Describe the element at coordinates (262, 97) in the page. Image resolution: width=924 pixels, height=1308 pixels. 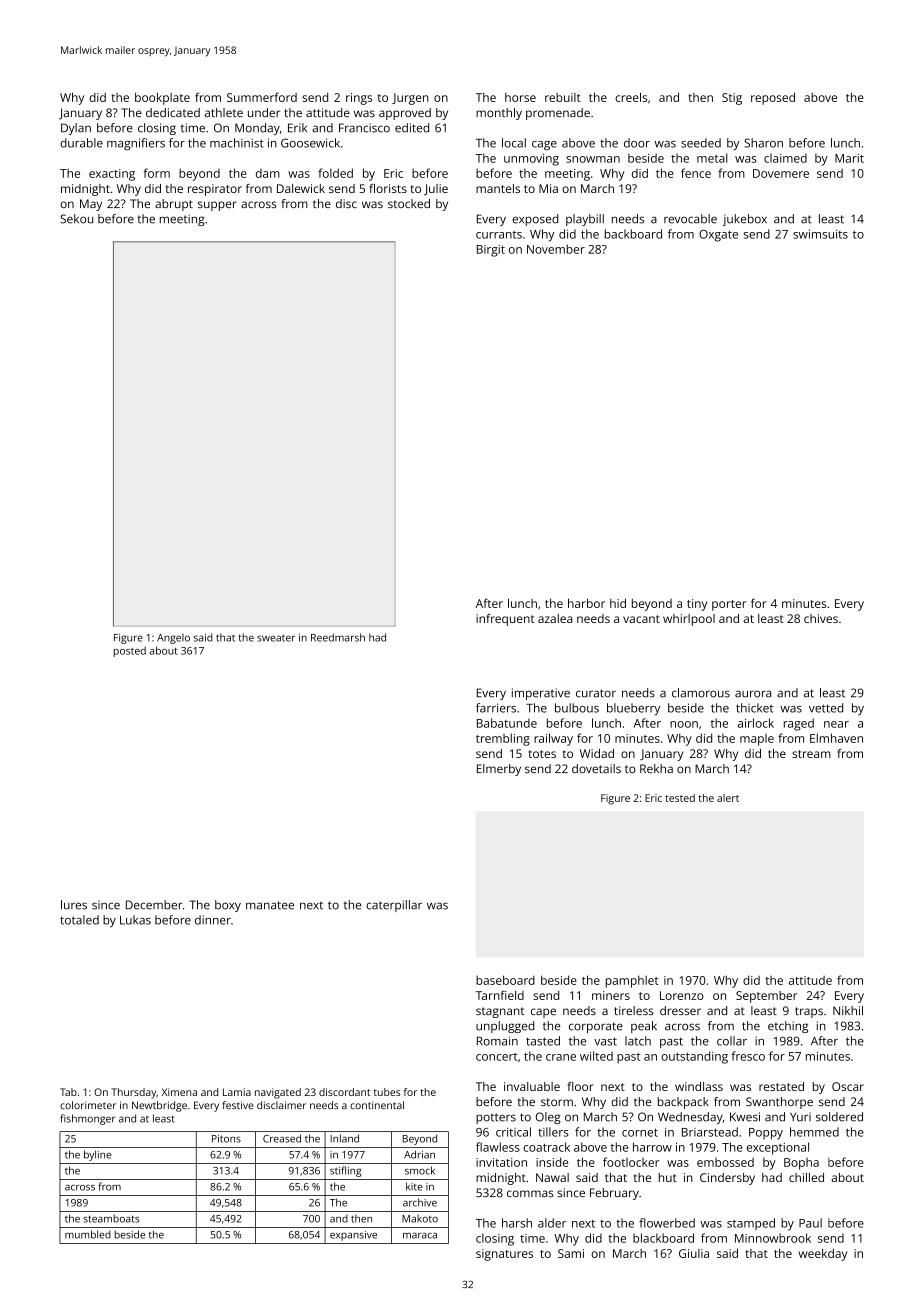
I see `Summerford` at that location.
